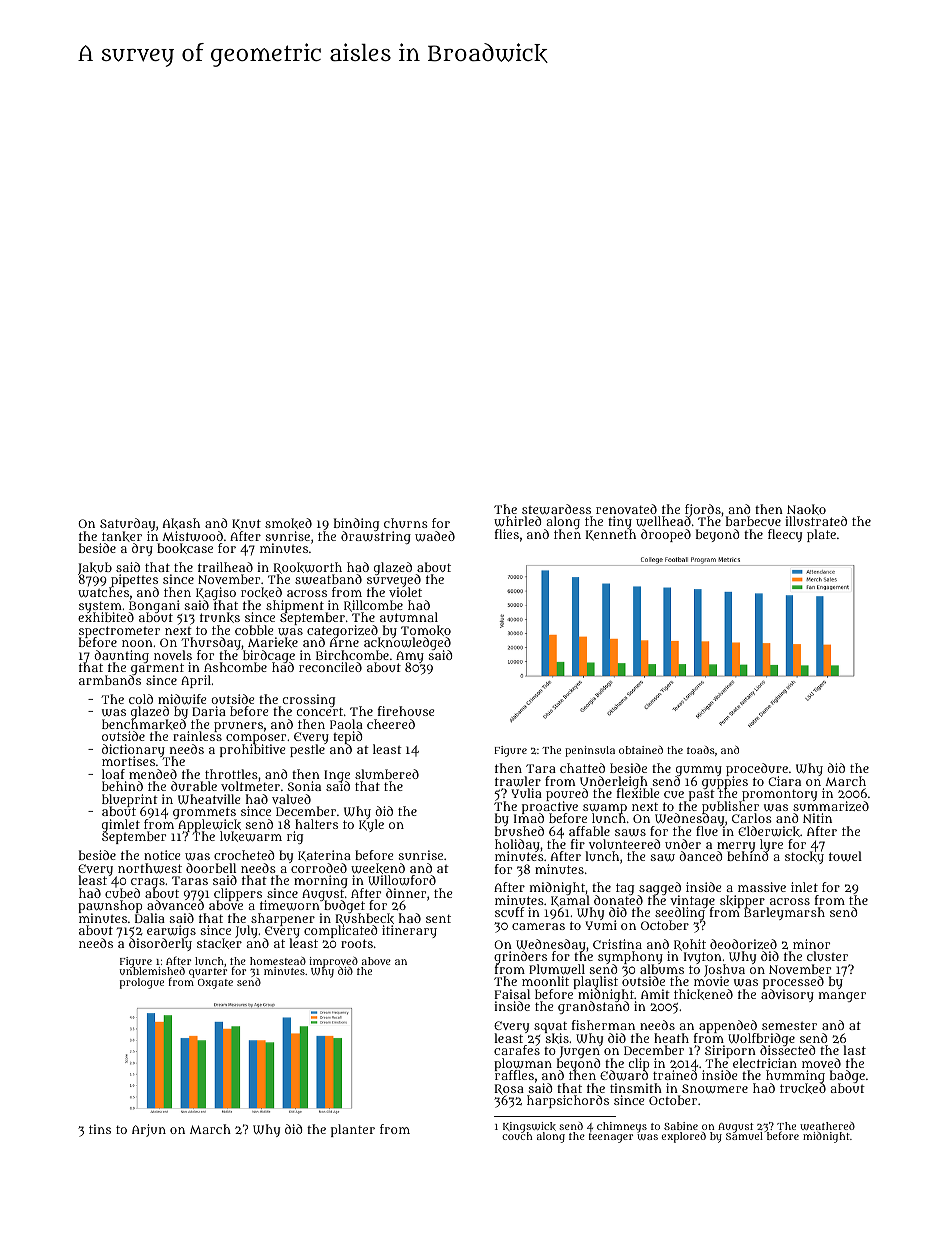 The image size is (952, 1233). What do you see at coordinates (821, 535) in the screenshot?
I see `plate` at bounding box center [821, 535].
